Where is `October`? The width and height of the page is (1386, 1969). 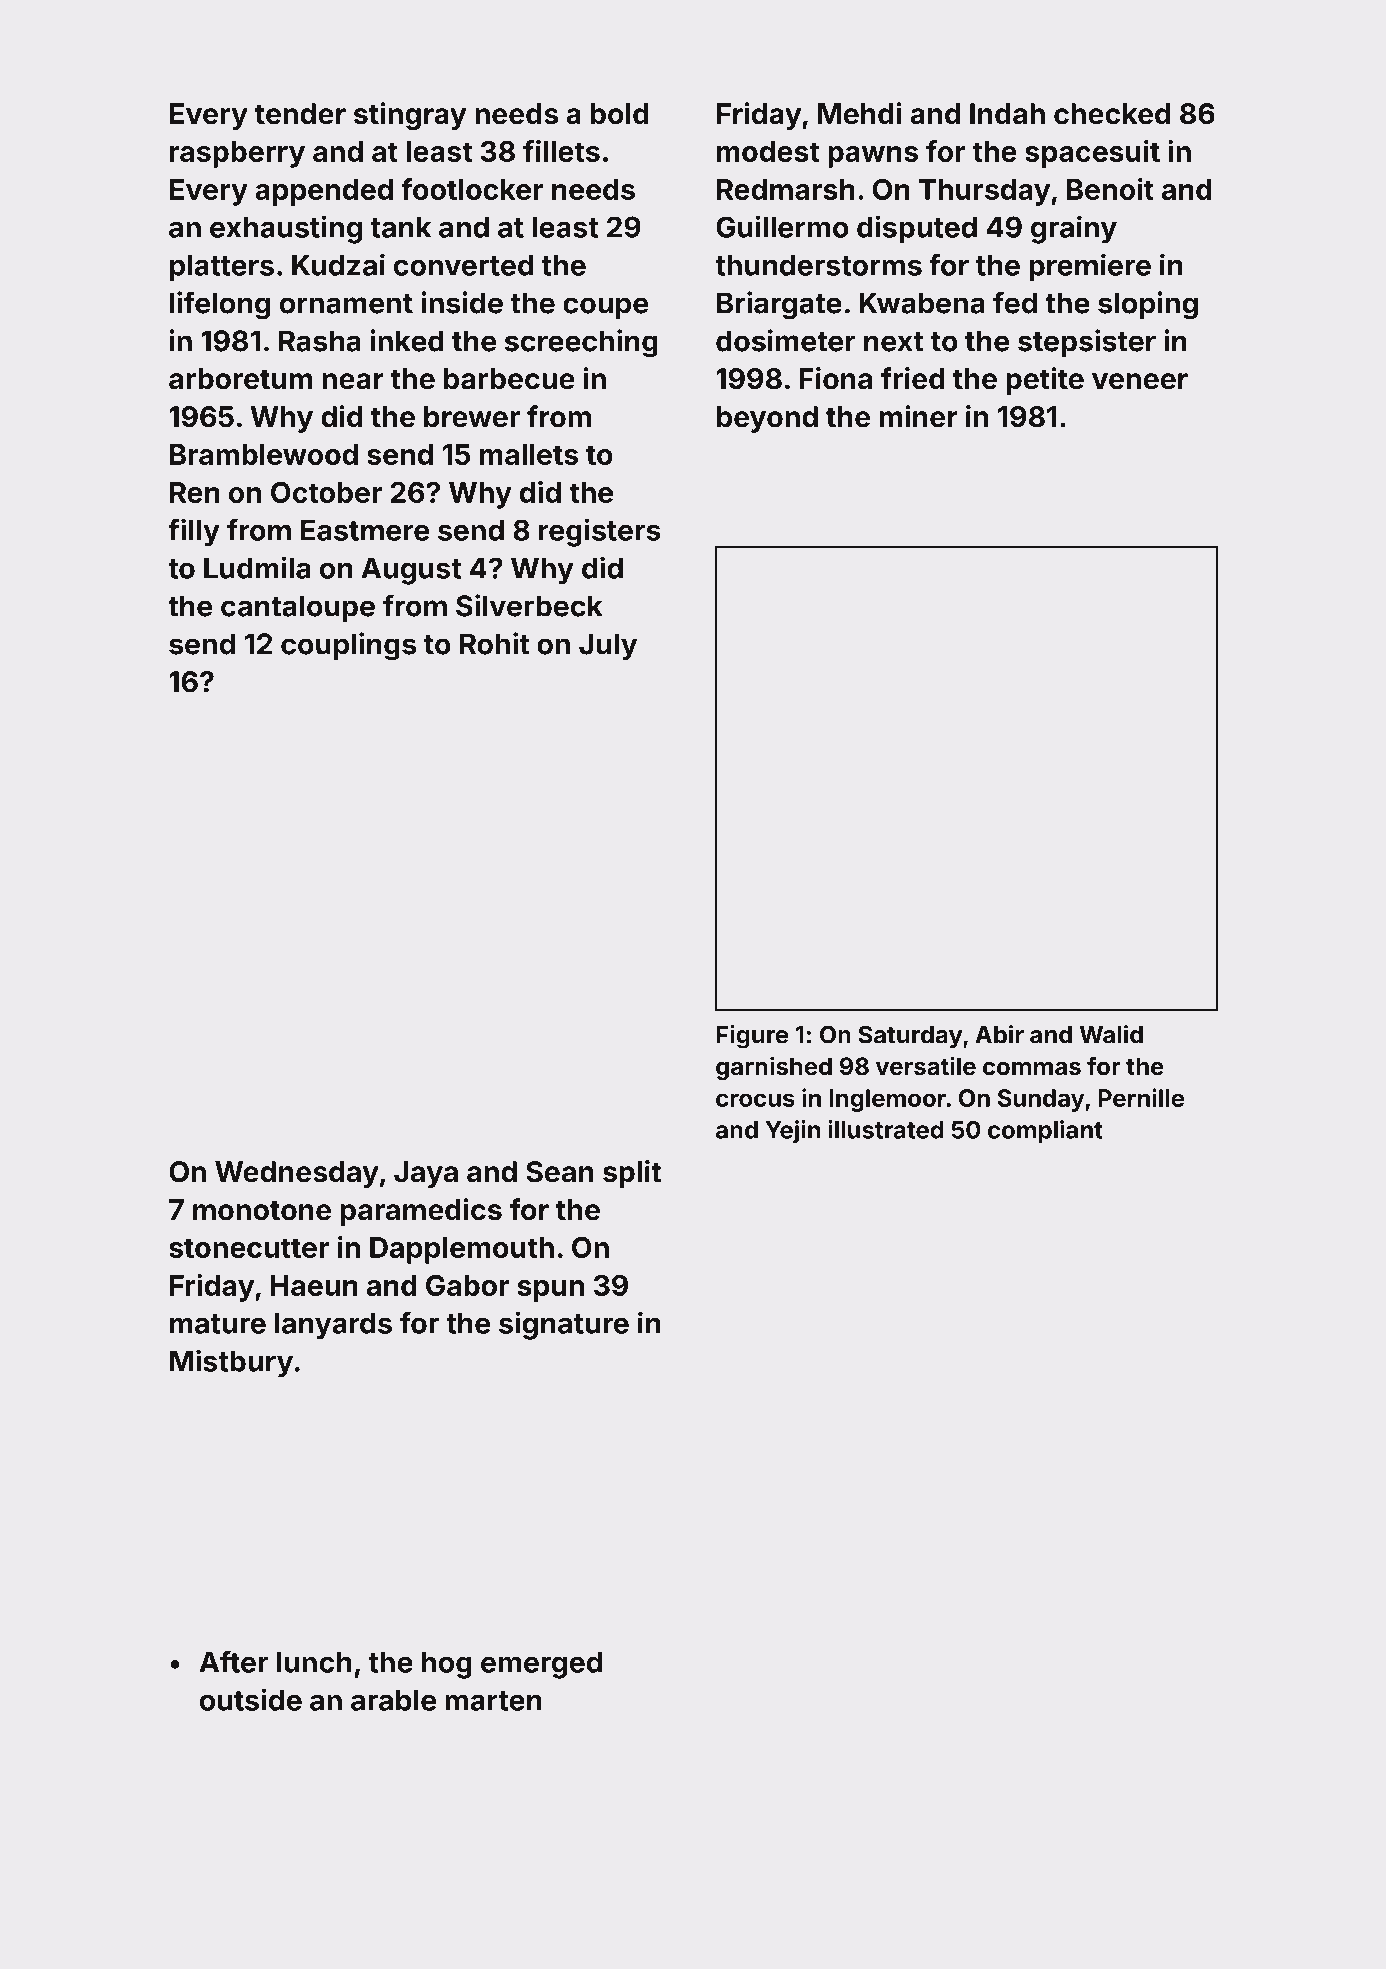
October is located at coordinates (326, 492).
